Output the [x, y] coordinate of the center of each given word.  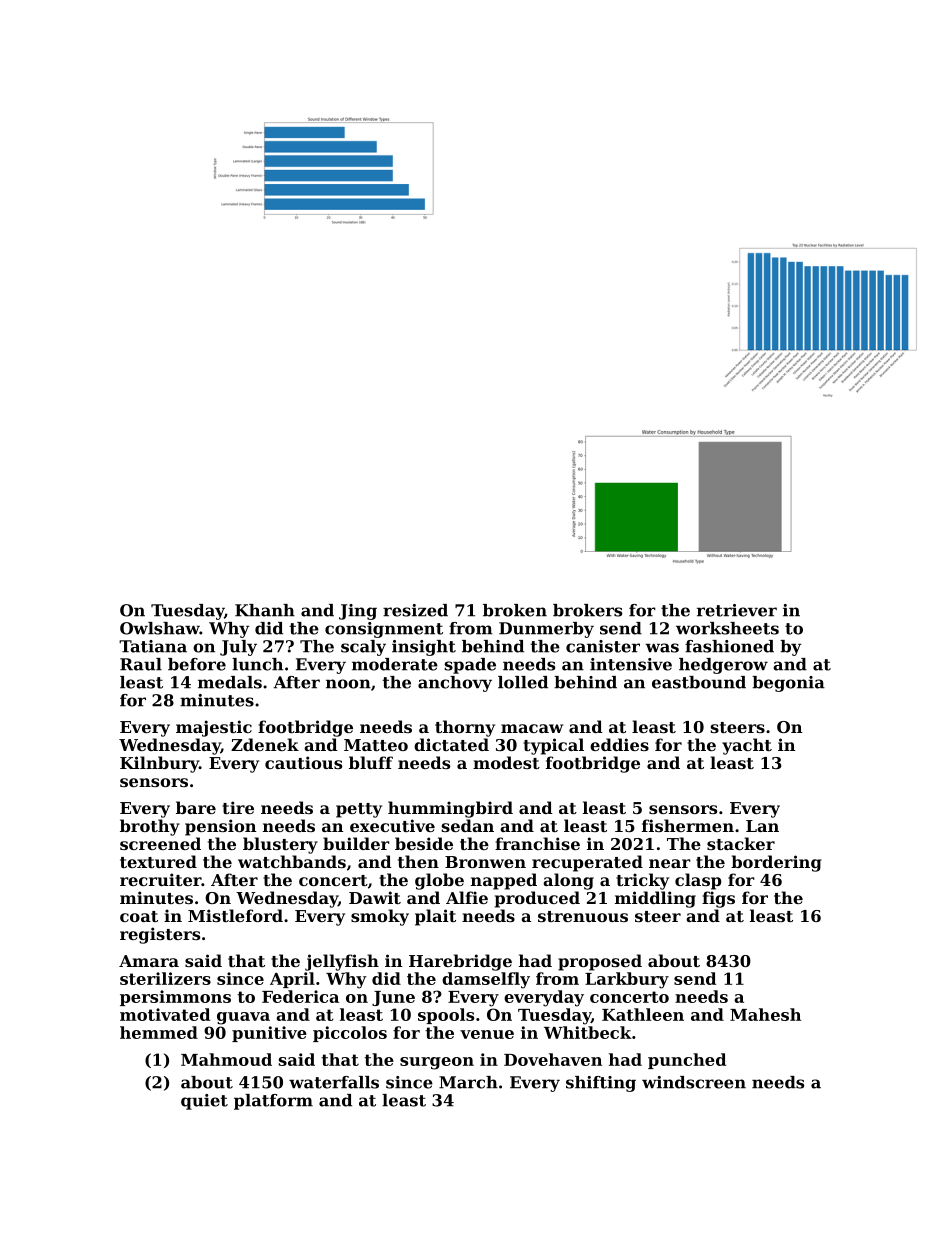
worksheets [727, 628]
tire [238, 807]
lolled [523, 682]
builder [356, 843]
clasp [698, 881]
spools [446, 1016]
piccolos [350, 1034]
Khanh [265, 610]
